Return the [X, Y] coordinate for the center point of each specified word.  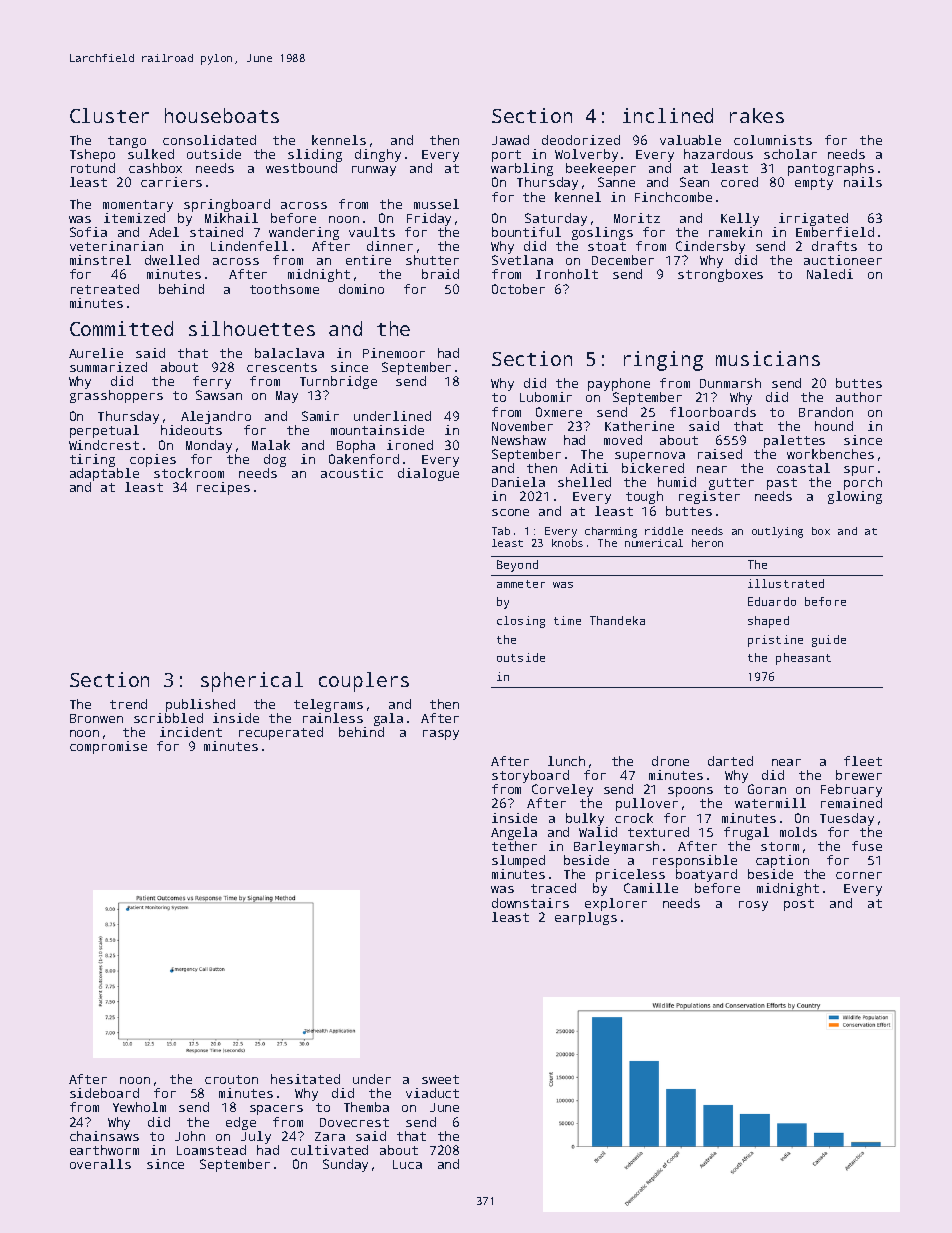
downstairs [530, 903]
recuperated [281, 733]
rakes [757, 115]
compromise [108, 747]
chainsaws [104, 1136]
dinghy [378, 155]
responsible [695, 861]
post [799, 905]
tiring [92, 460]
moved [623, 440]
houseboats [222, 115]
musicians [768, 358]
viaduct [432, 1093]
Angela [514, 833]
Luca [407, 1164]
